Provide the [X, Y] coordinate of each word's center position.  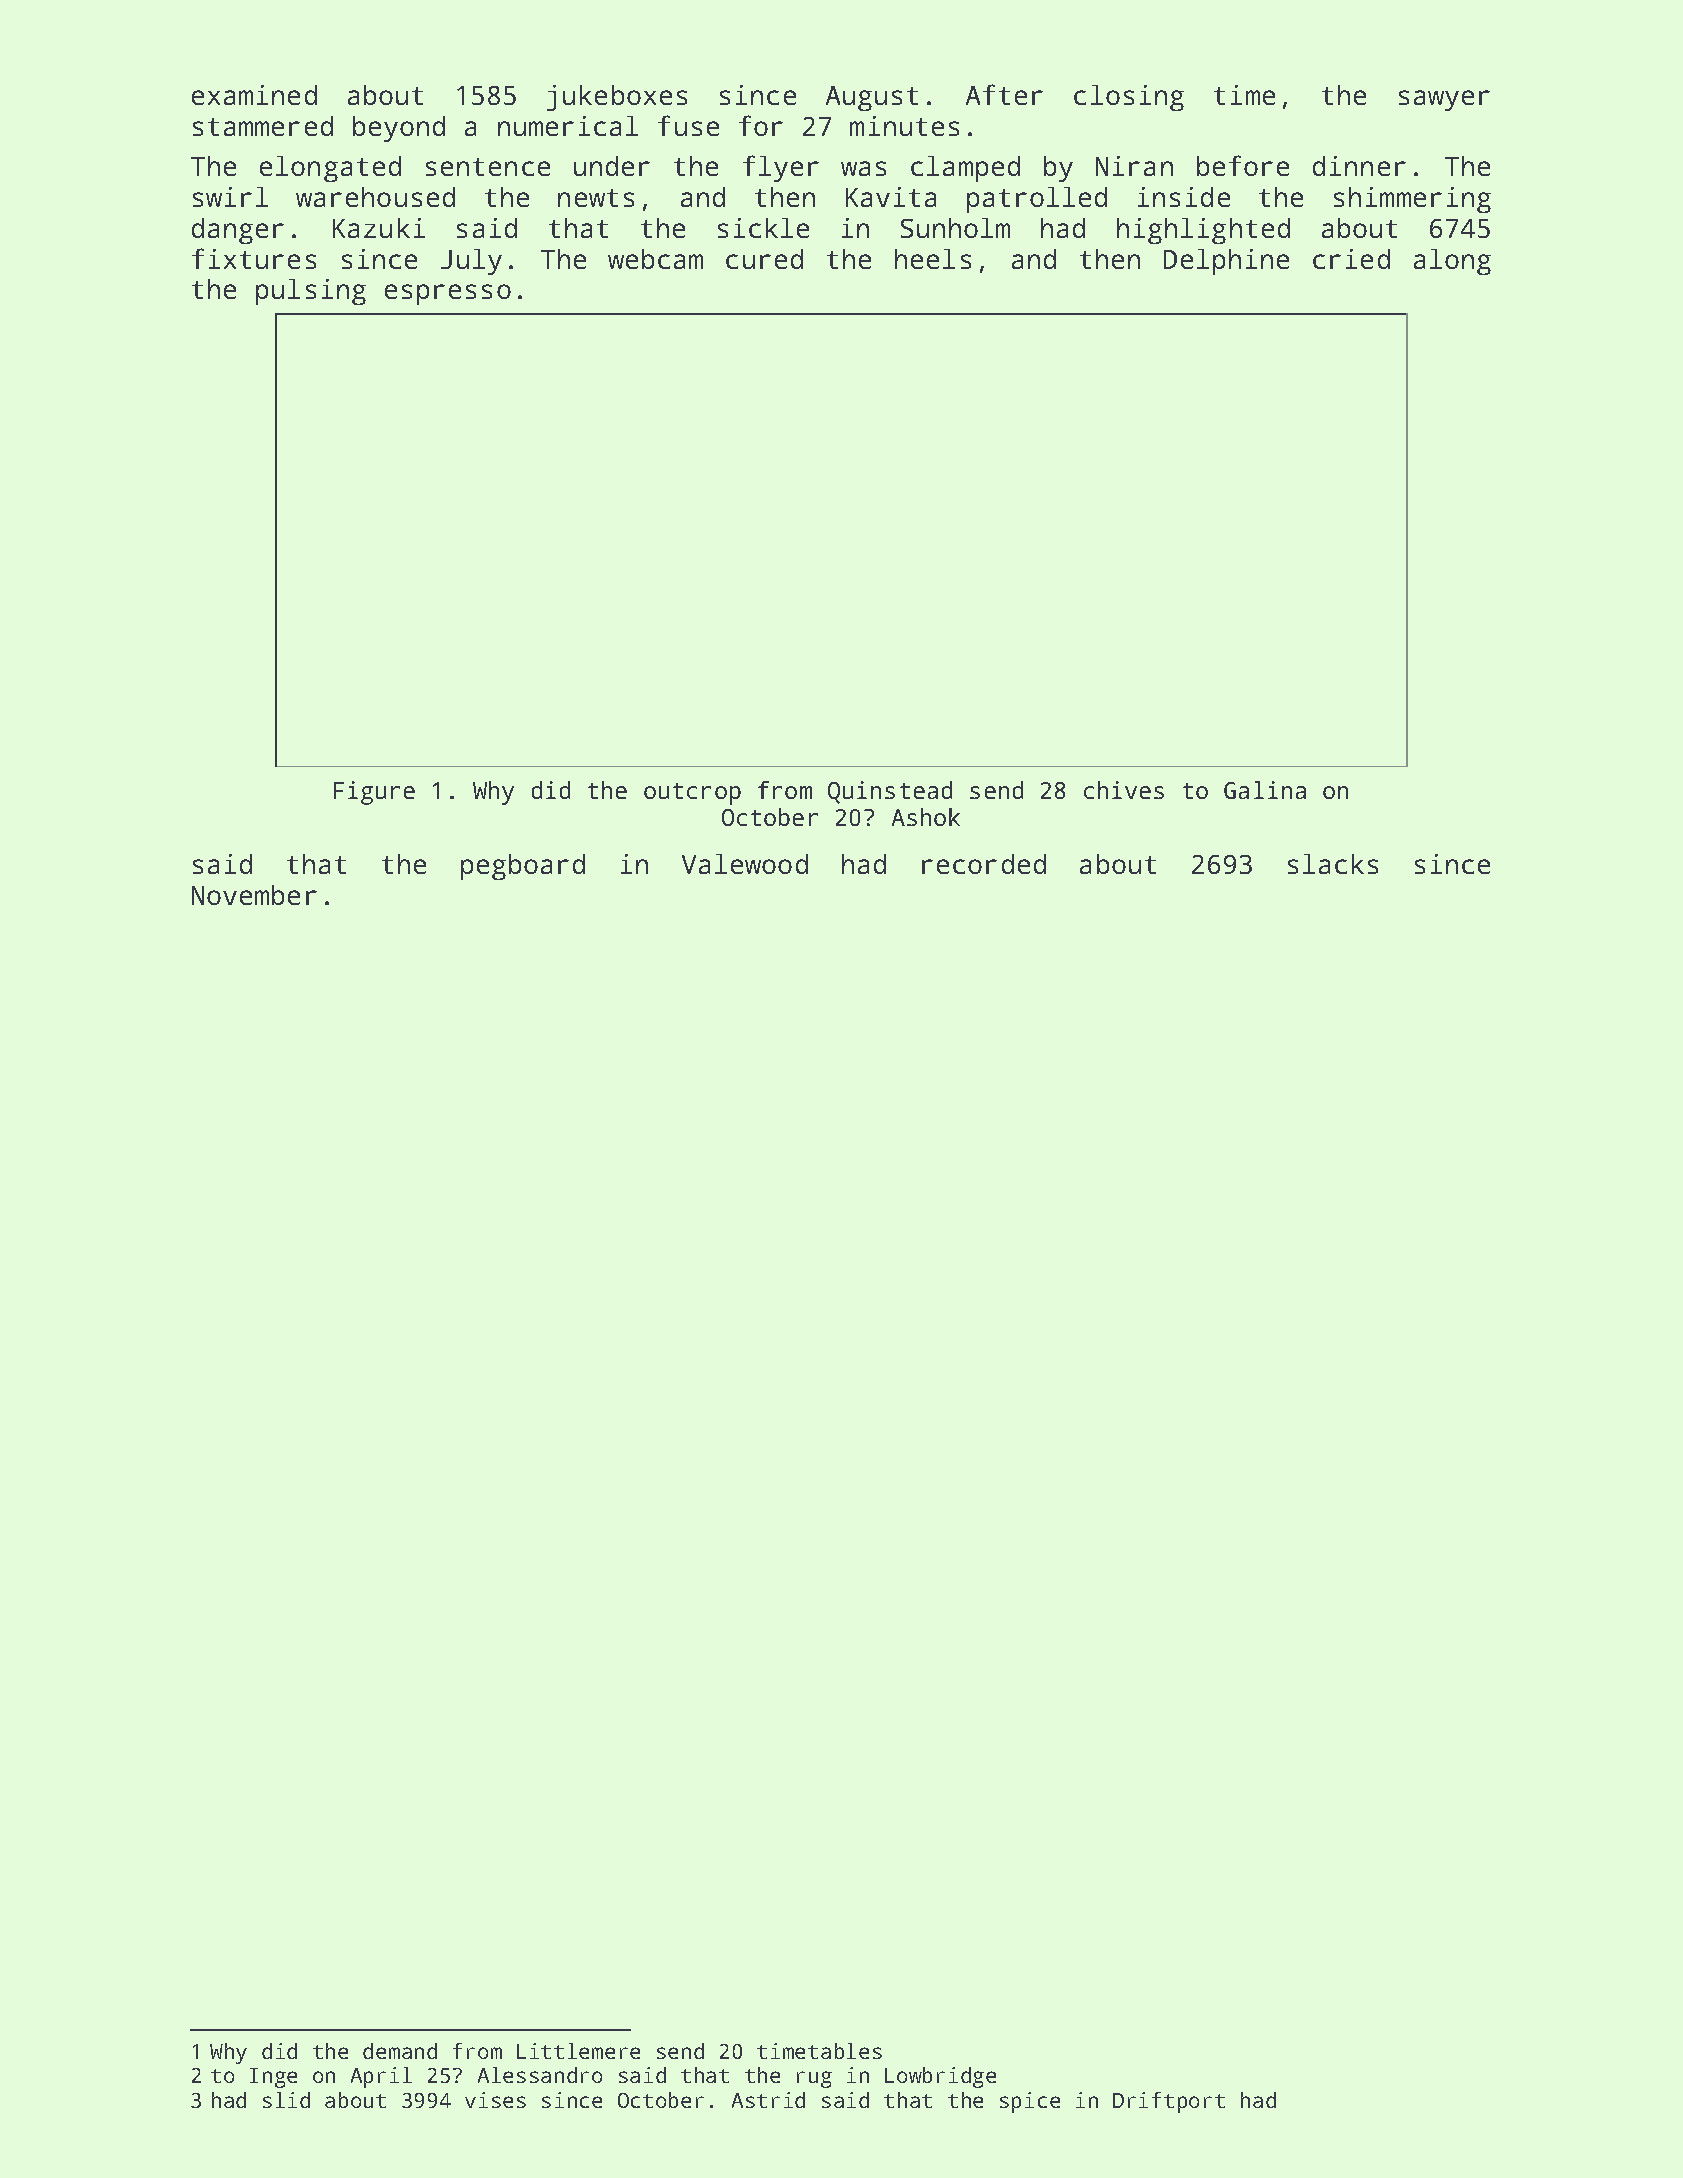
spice [1030, 2102]
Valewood [745, 864]
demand [400, 2051]
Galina [1265, 790]
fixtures [254, 258]
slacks [1333, 864]
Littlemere [578, 2051]
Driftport [1169, 2102]
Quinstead [890, 792]
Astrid [768, 2100]
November [254, 895]
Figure [374, 793]
